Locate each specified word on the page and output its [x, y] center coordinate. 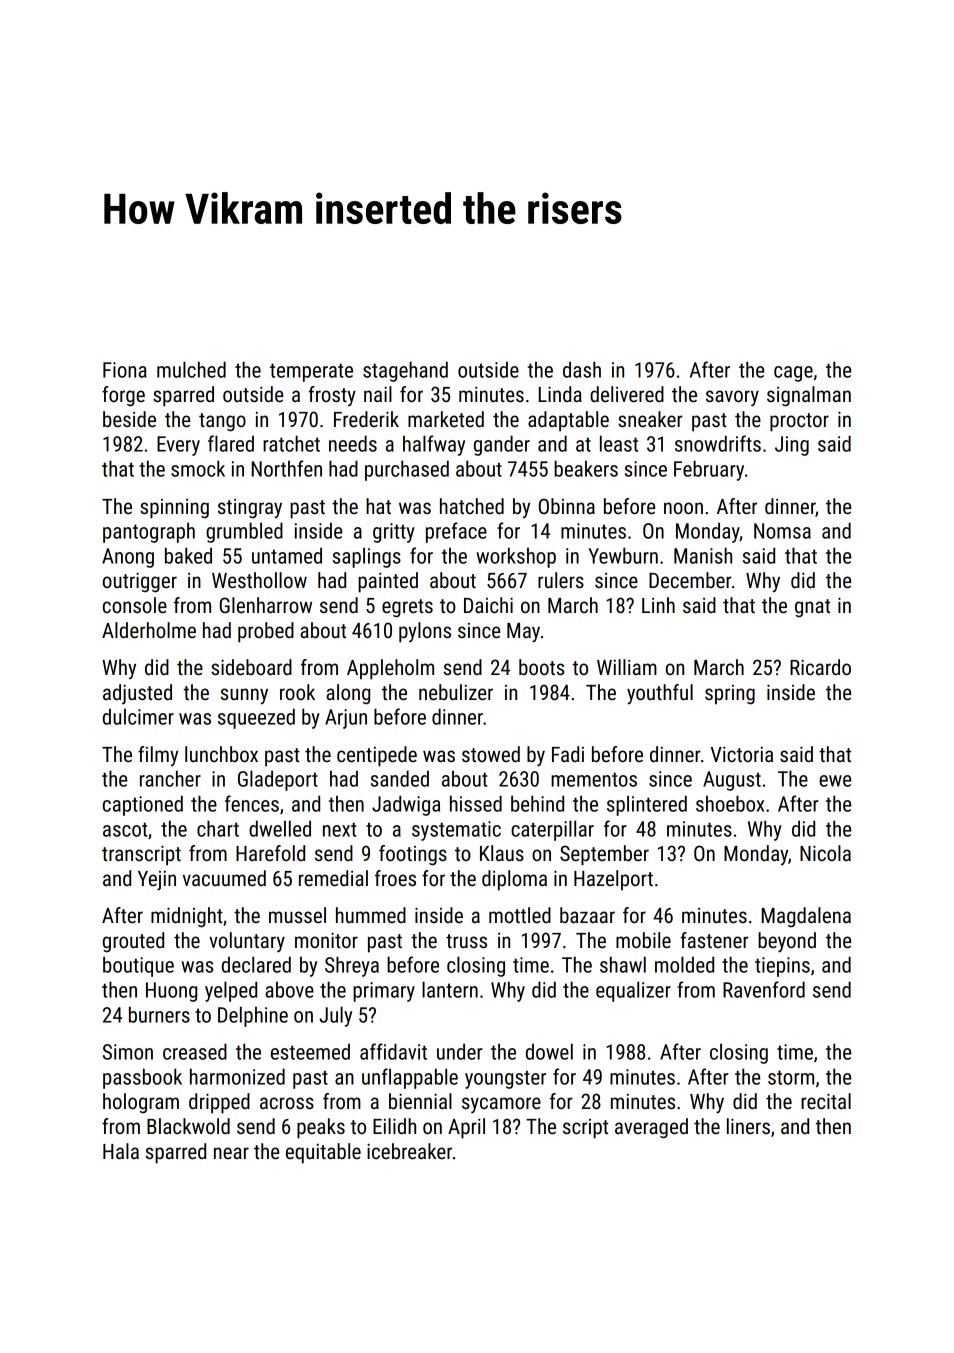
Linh [658, 605]
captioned [143, 805]
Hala [121, 1151]
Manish [703, 555]
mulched [191, 369]
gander [502, 445]
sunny [244, 696]
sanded [400, 778]
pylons [425, 632]
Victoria [742, 754]
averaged [651, 1128]
